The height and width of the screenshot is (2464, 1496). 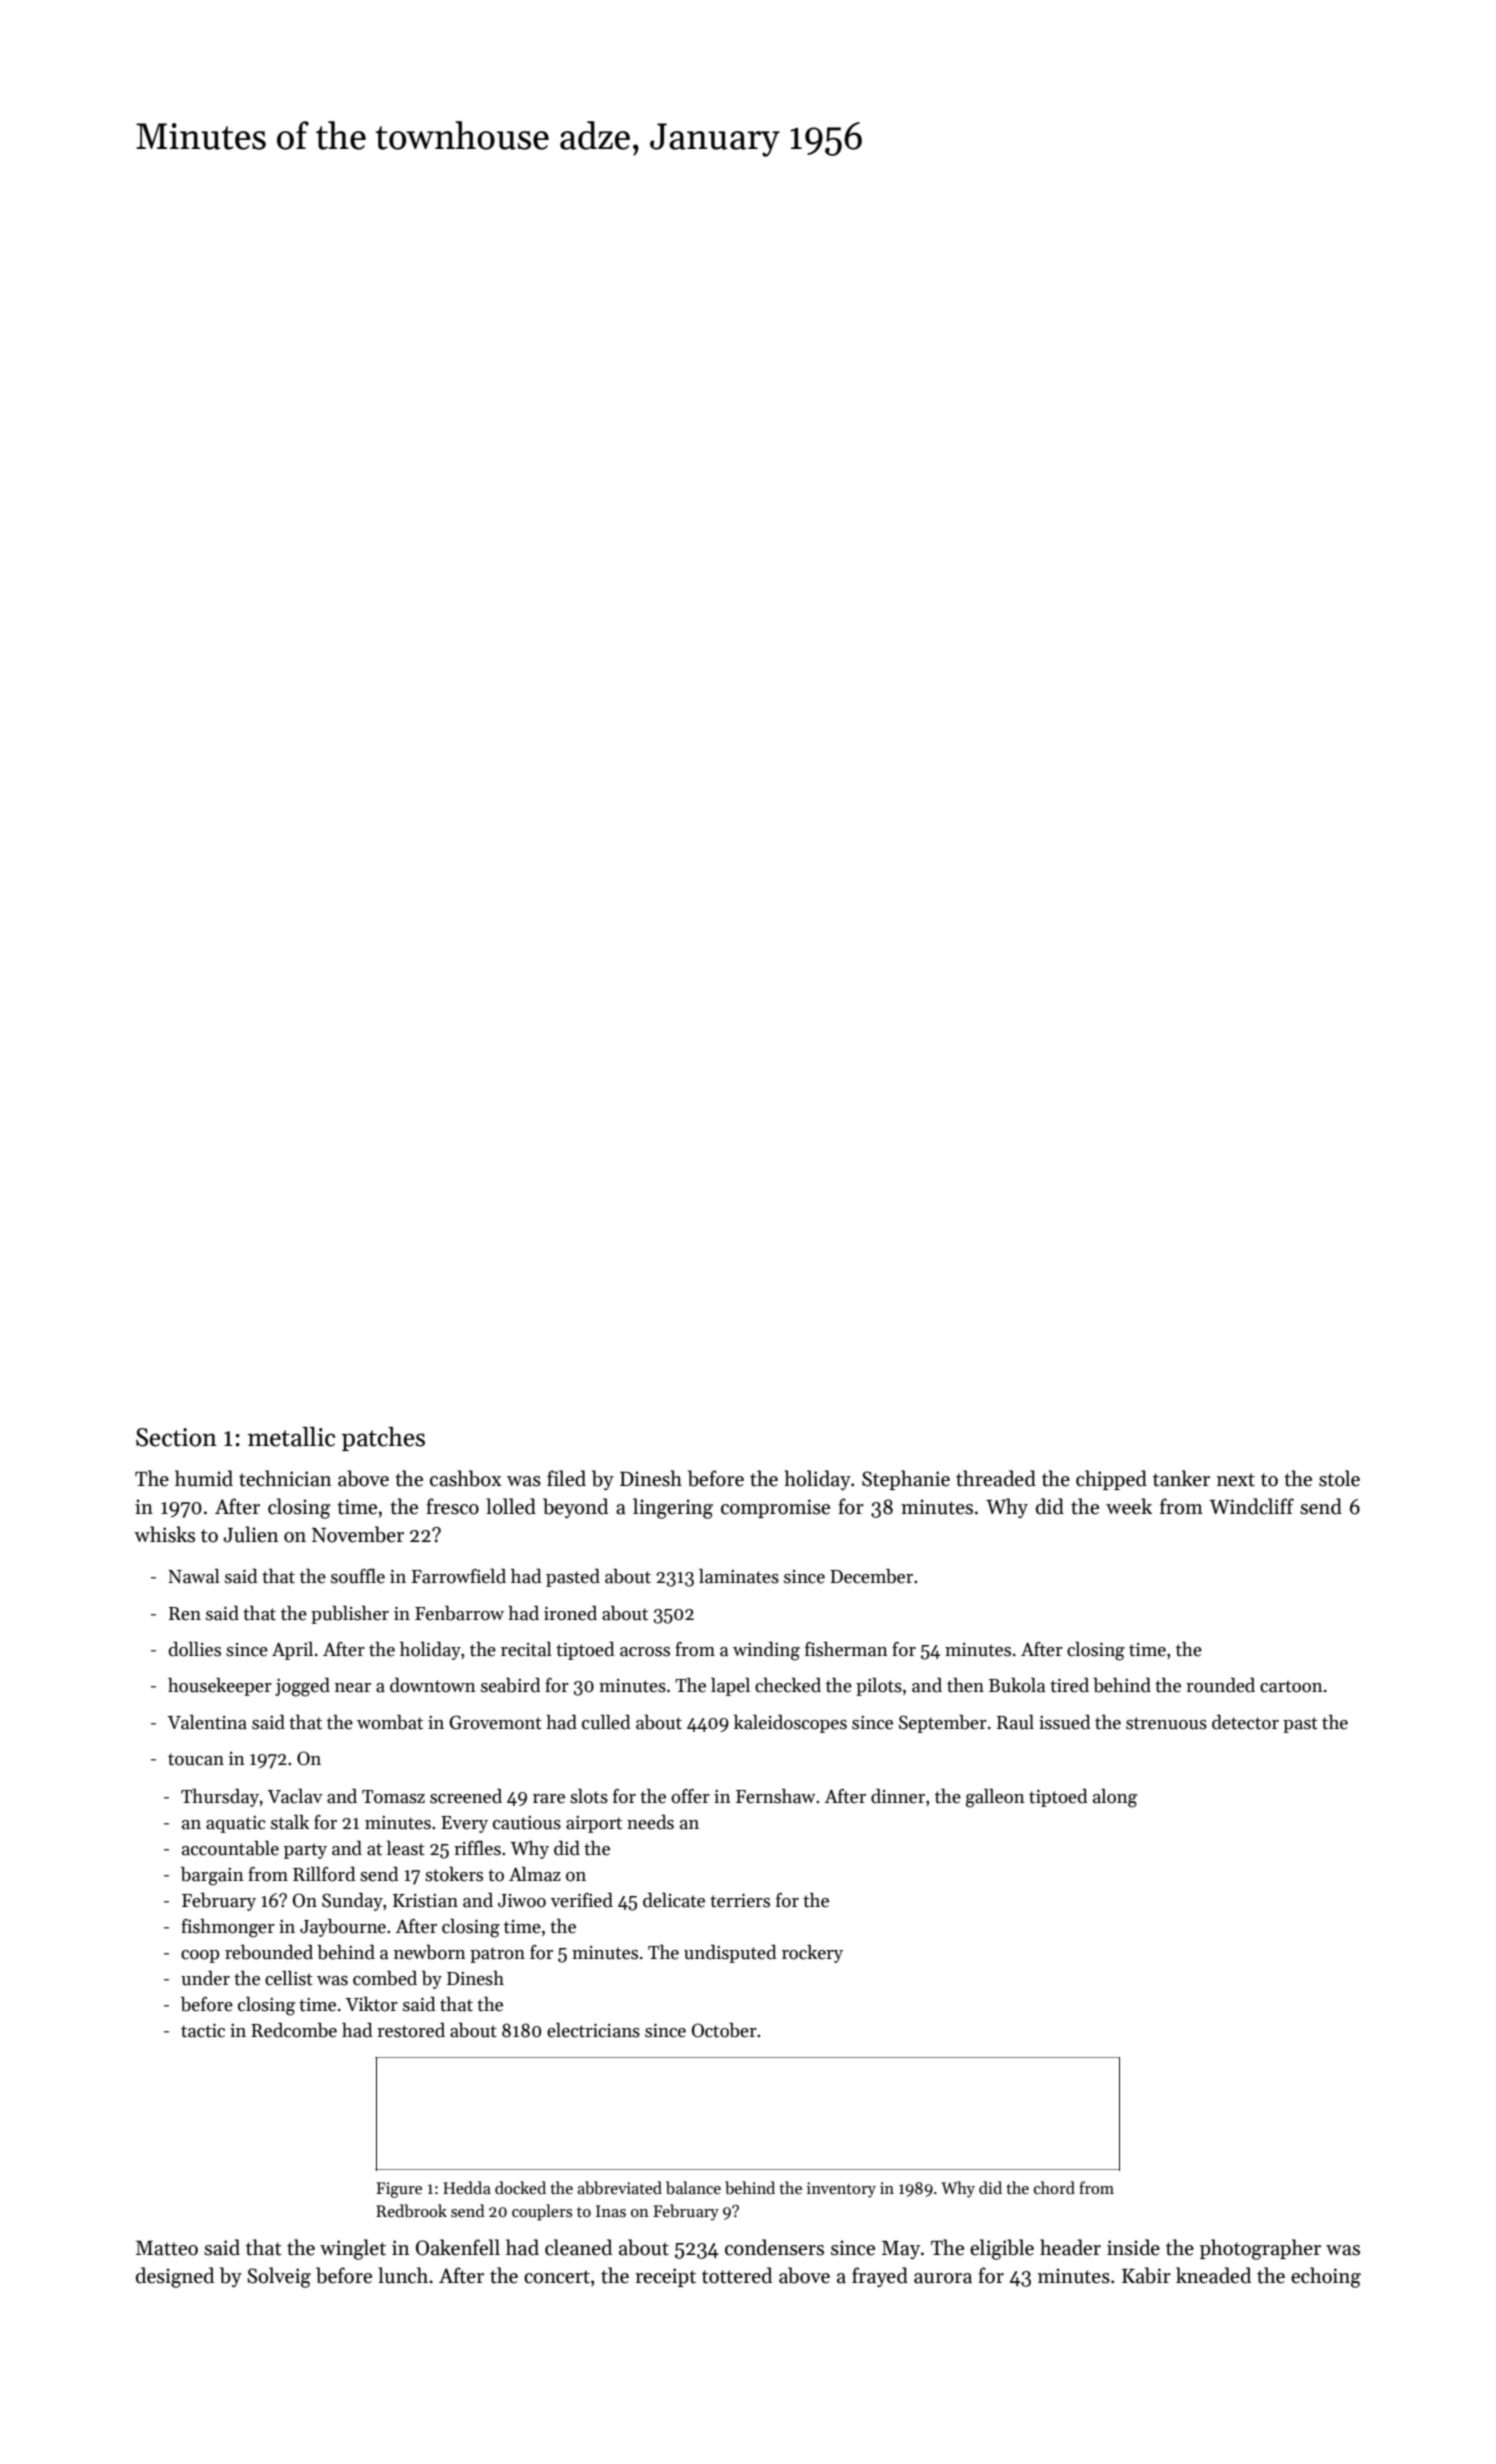 I want to click on Matteo, so click(x=167, y=2248).
